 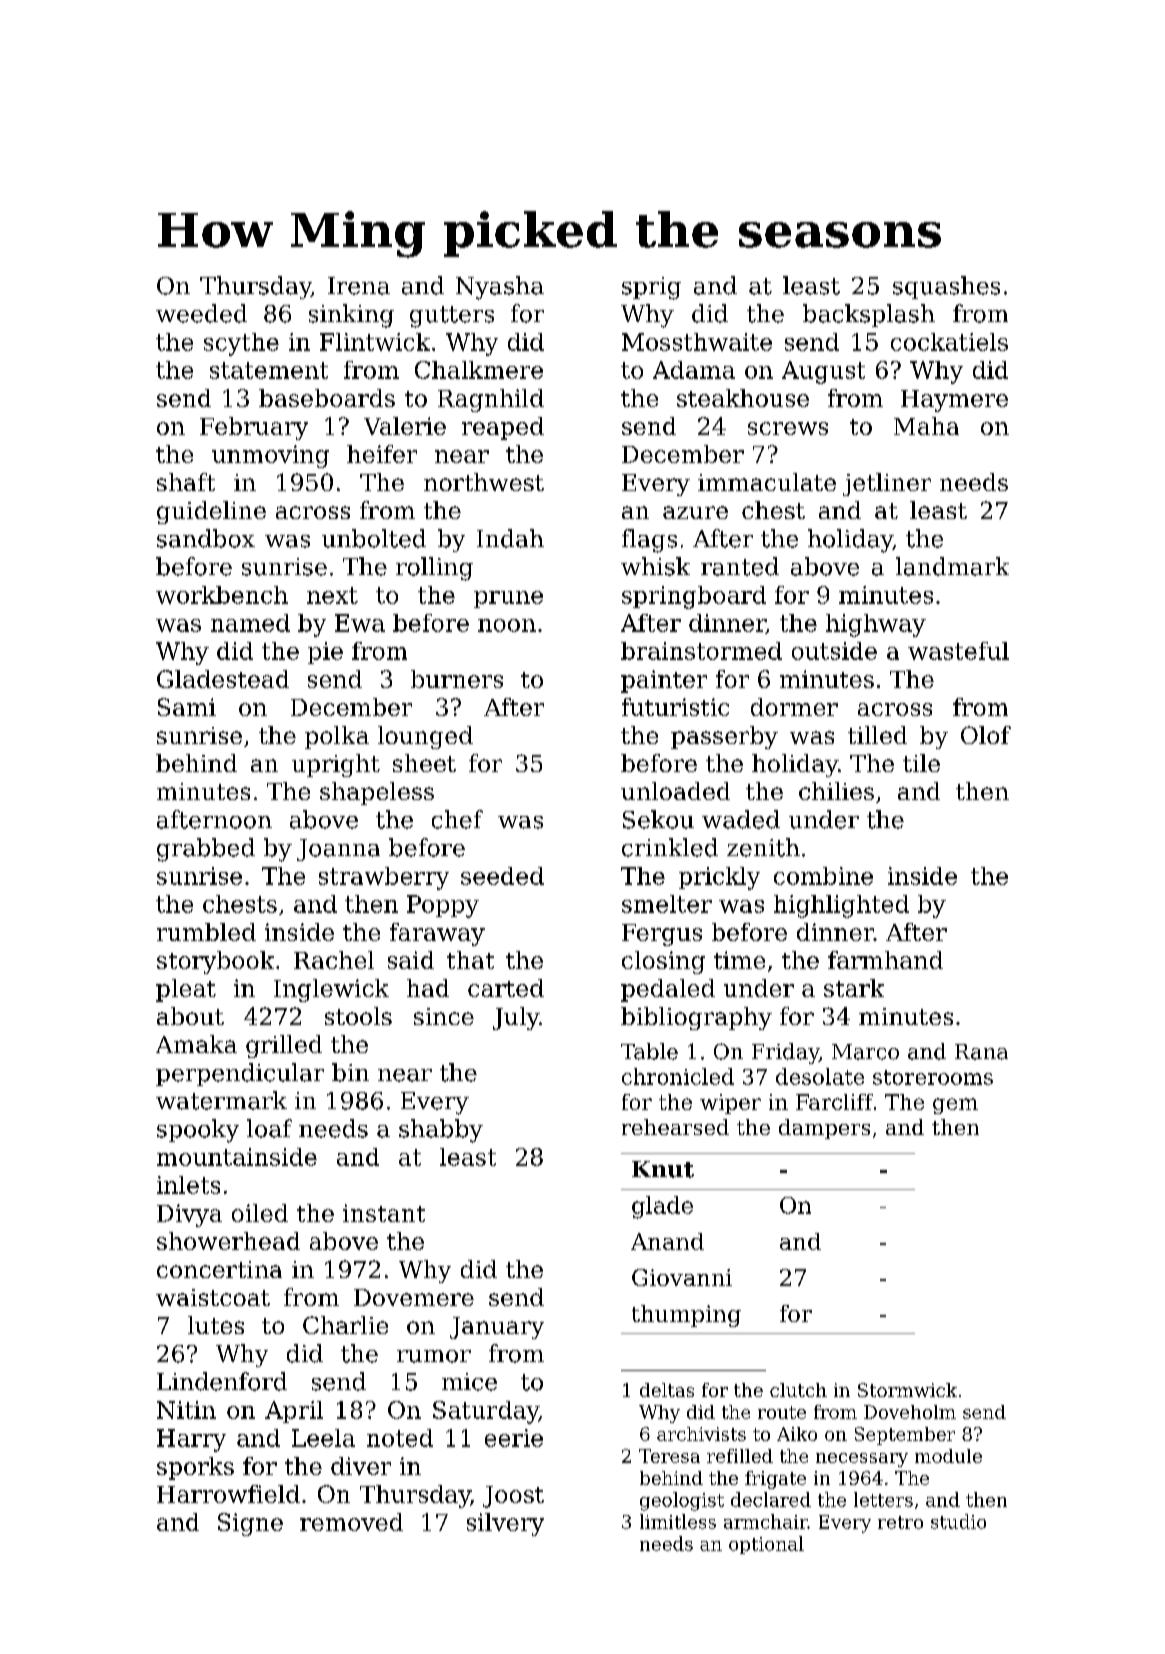 What do you see at coordinates (869, 315) in the screenshot?
I see `backsplash` at bounding box center [869, 315].
